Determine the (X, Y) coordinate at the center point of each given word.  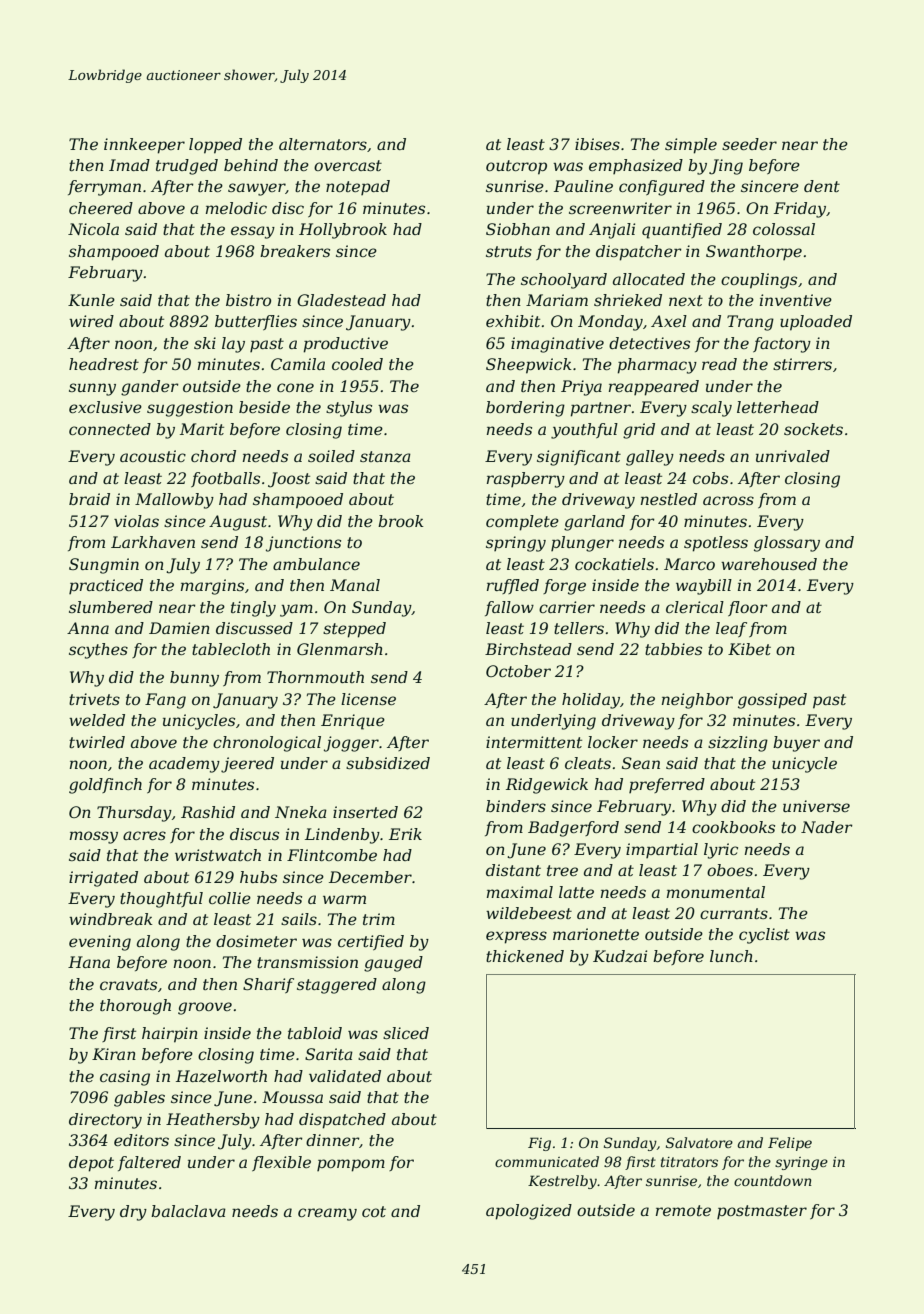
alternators (323, 144)
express (516, 937)
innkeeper (144, 146)
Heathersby (213, 1121)
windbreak (111, 919)
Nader (827, 827)
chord (213, 456)
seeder (749, 144)
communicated (547, 1161)
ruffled (513, 586)
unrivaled (793, 456)
